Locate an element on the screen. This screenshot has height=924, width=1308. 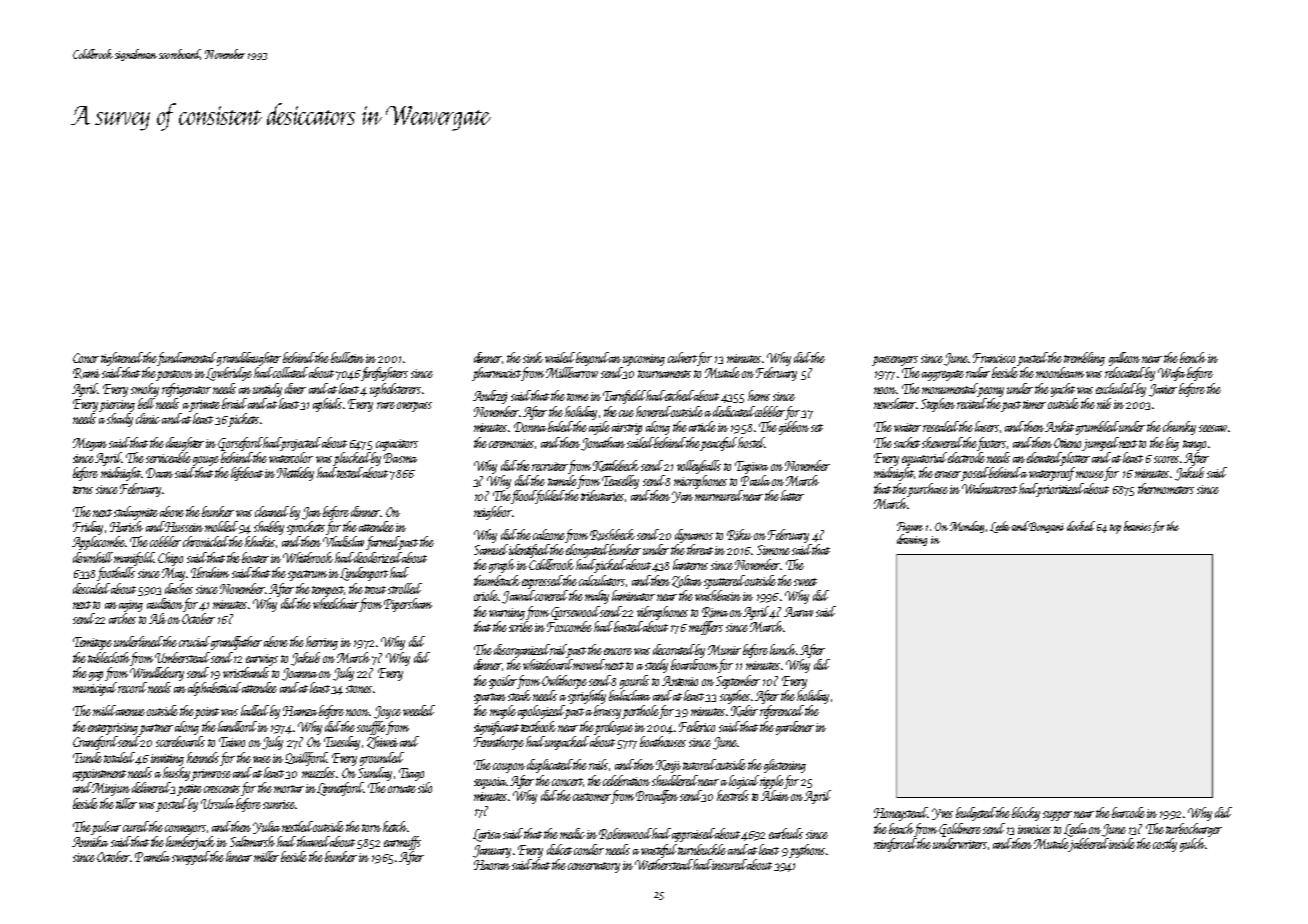
upholsterers is located at coordinates (395, 390).
